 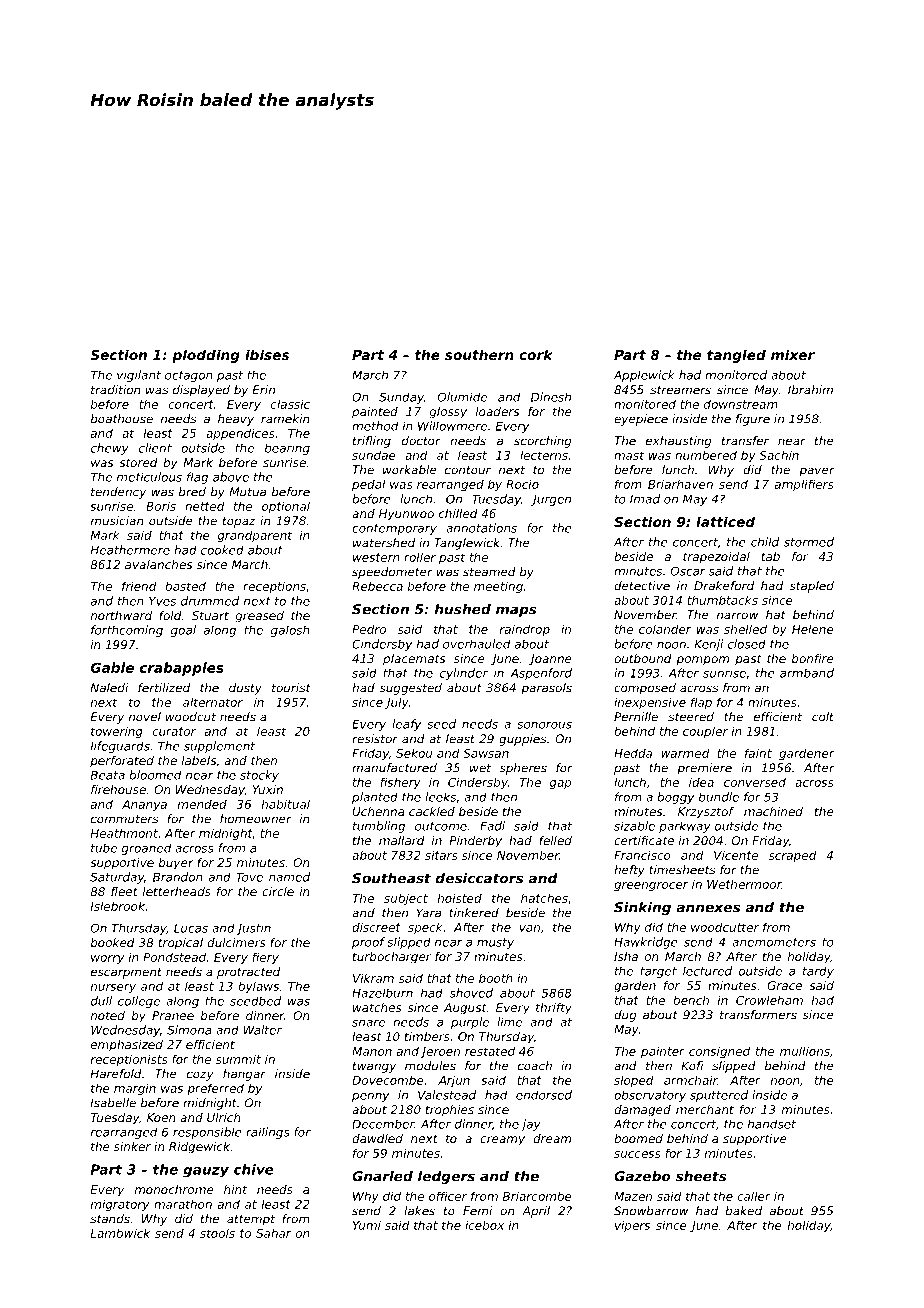 I want to click on Wethermoor, so click(x=744, y=884).
